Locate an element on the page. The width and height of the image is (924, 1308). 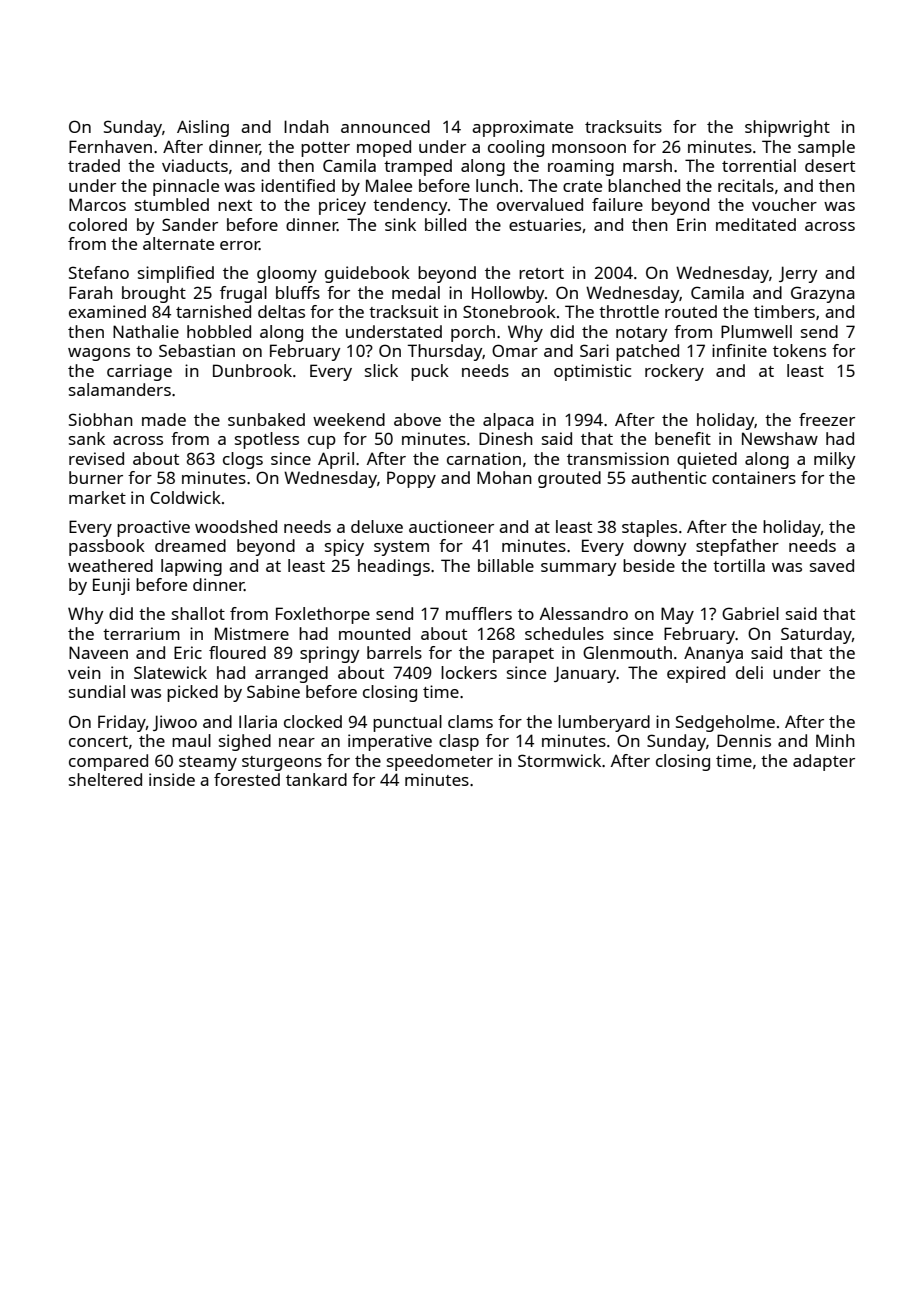
slick is located at coordinates (381, 370).
